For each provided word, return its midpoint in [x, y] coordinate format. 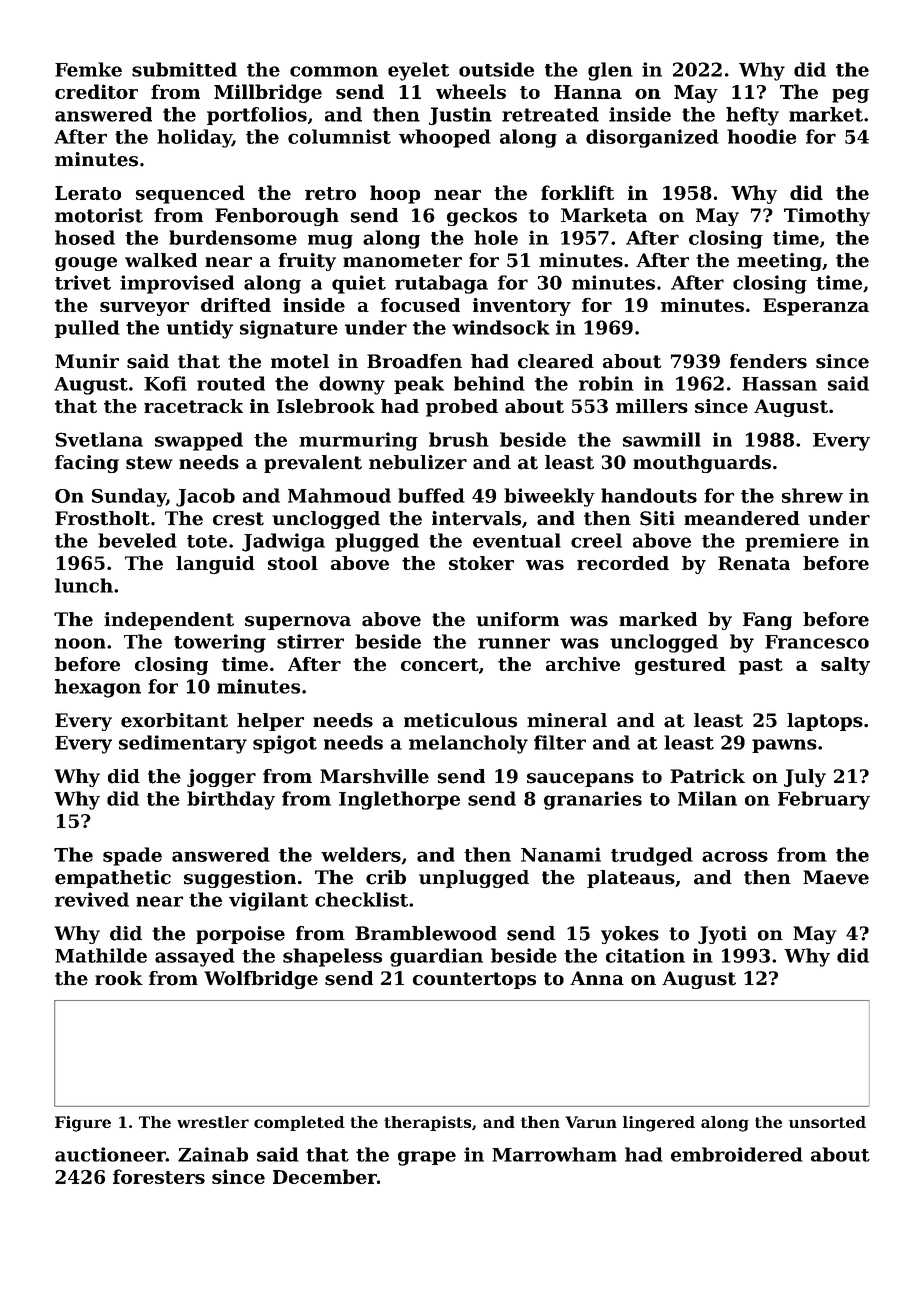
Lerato [88, 193]
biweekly [549, 497]
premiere [792, 542]
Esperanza [816, 307]
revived [92, 899]
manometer [402, 261]
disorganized [652, 138]
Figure [83, 1124]
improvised [177, 284]
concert [440, 664]
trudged [652, 856]
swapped [199, 441]
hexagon [98, 688]
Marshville [374, 776]
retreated [550, 114]
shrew [812, 495]
